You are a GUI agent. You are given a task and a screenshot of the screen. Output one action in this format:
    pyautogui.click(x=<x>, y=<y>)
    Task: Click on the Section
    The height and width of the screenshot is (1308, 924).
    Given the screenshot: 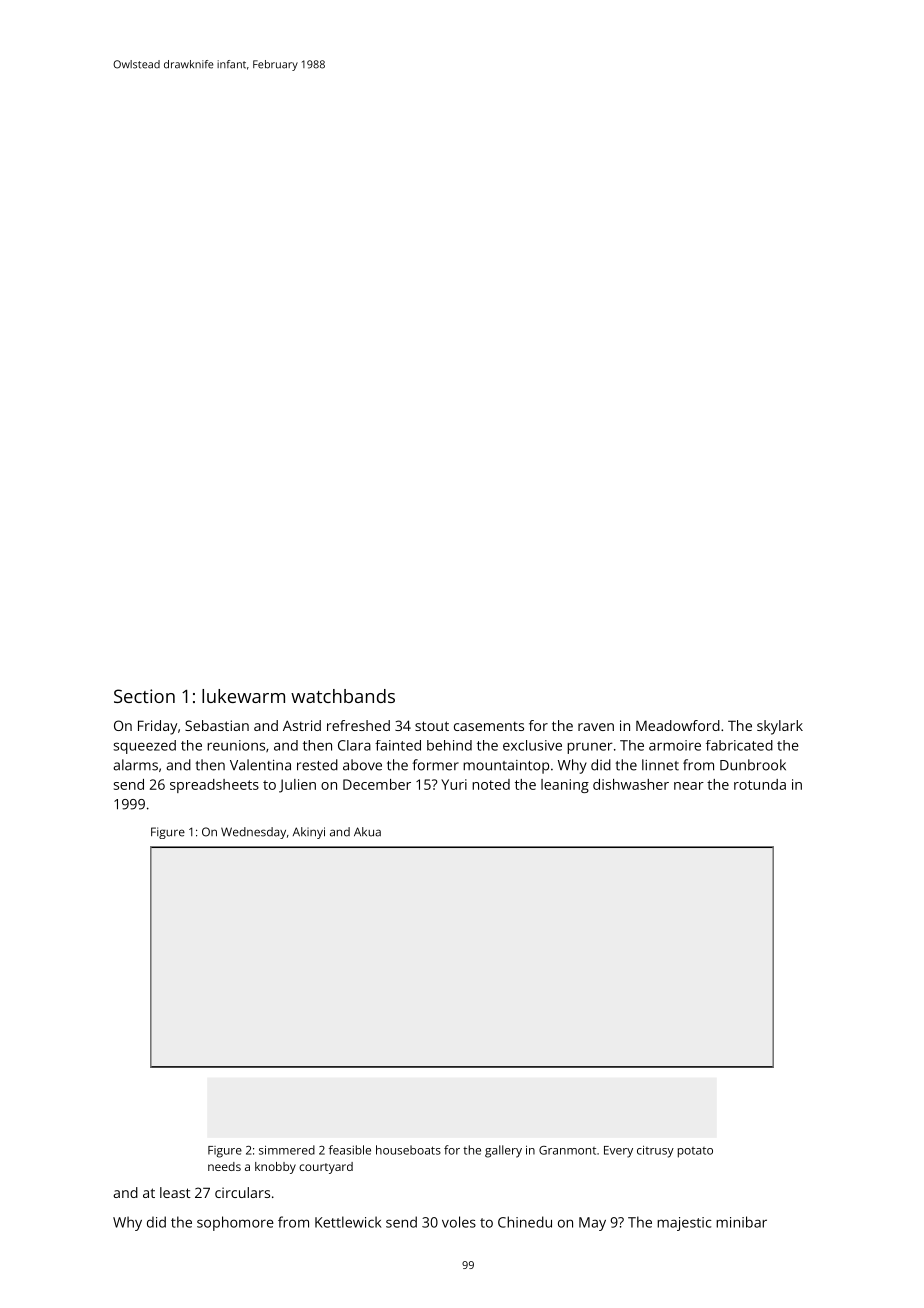 What is the action you would take?
    pyautogui.click(x=144, y=696)
